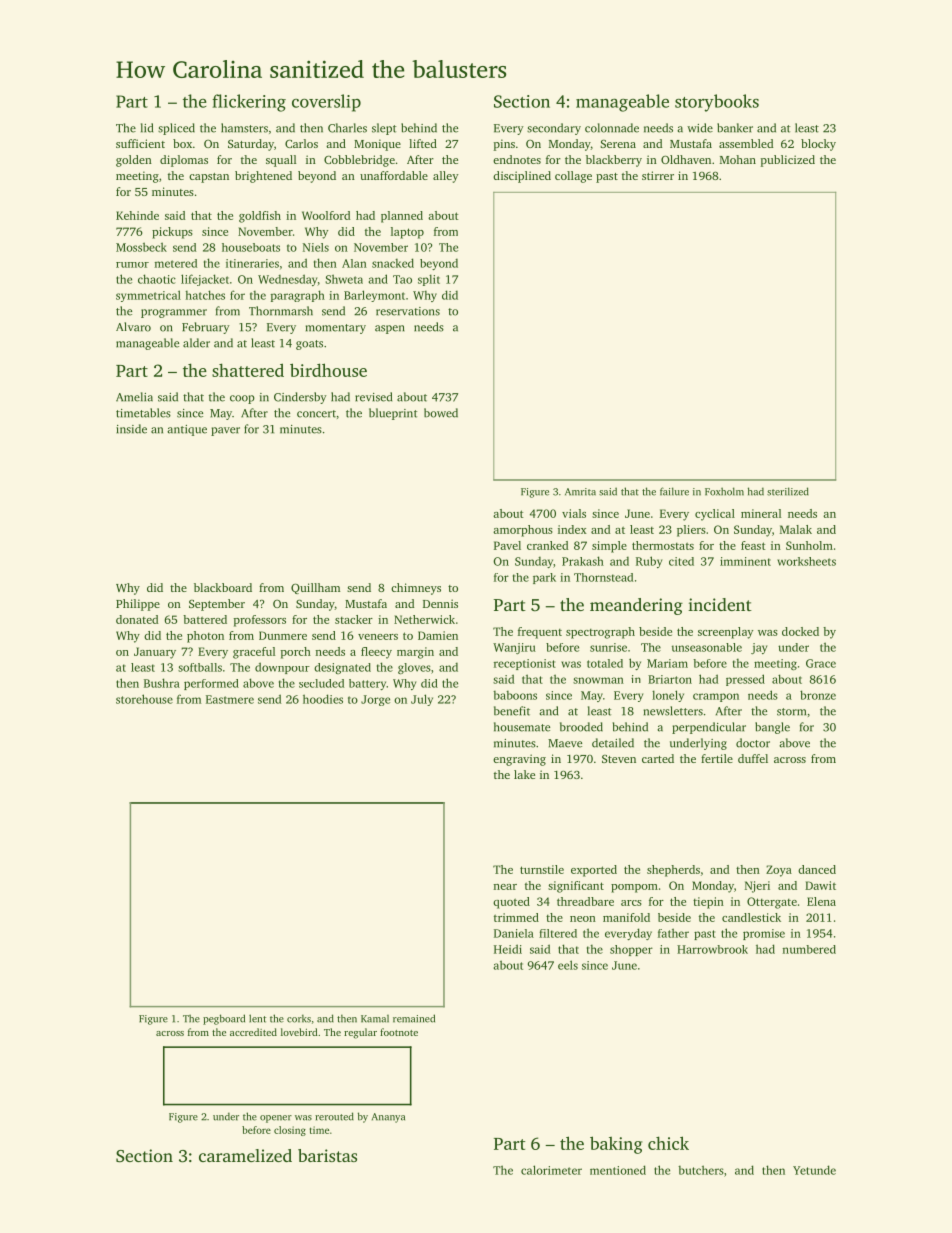 This screenshot has height=1233, width=952. What do you see at coordinates (299, 1018) in the screenshot?
I see `corks` at bounding box center [299, 1018].
